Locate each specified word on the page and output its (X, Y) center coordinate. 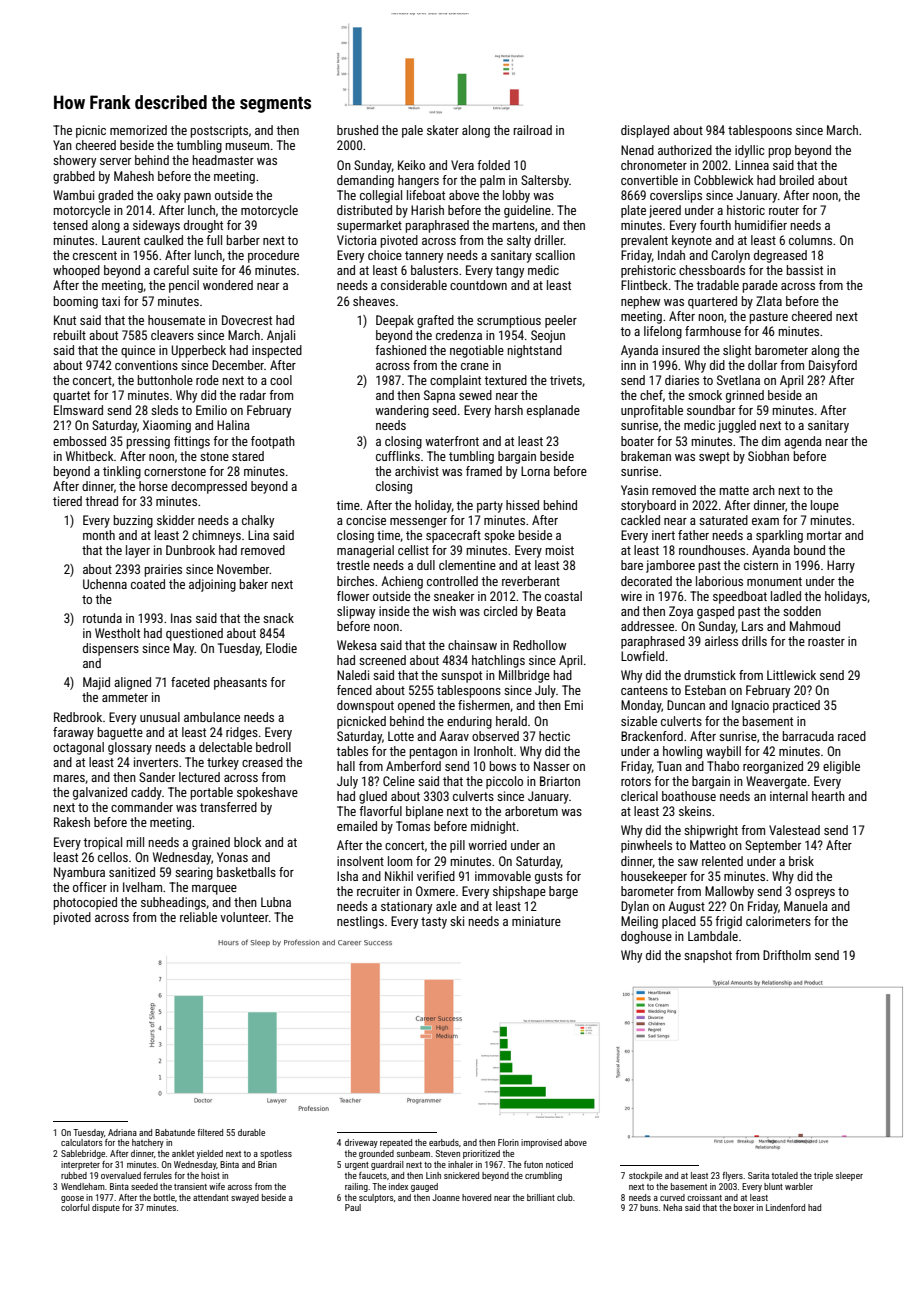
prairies (163, 570)
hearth (828, 796)
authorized (685, 150)
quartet (71, 397)
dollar (762, 365)
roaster (826, 641)
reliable (198, 917)
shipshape (519, 892)
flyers (732, 1176)
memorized (138, 130)
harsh (509, 410)
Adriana (122, 1132)
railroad (533, 130)
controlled (452, 581)
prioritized (481, 1154)
